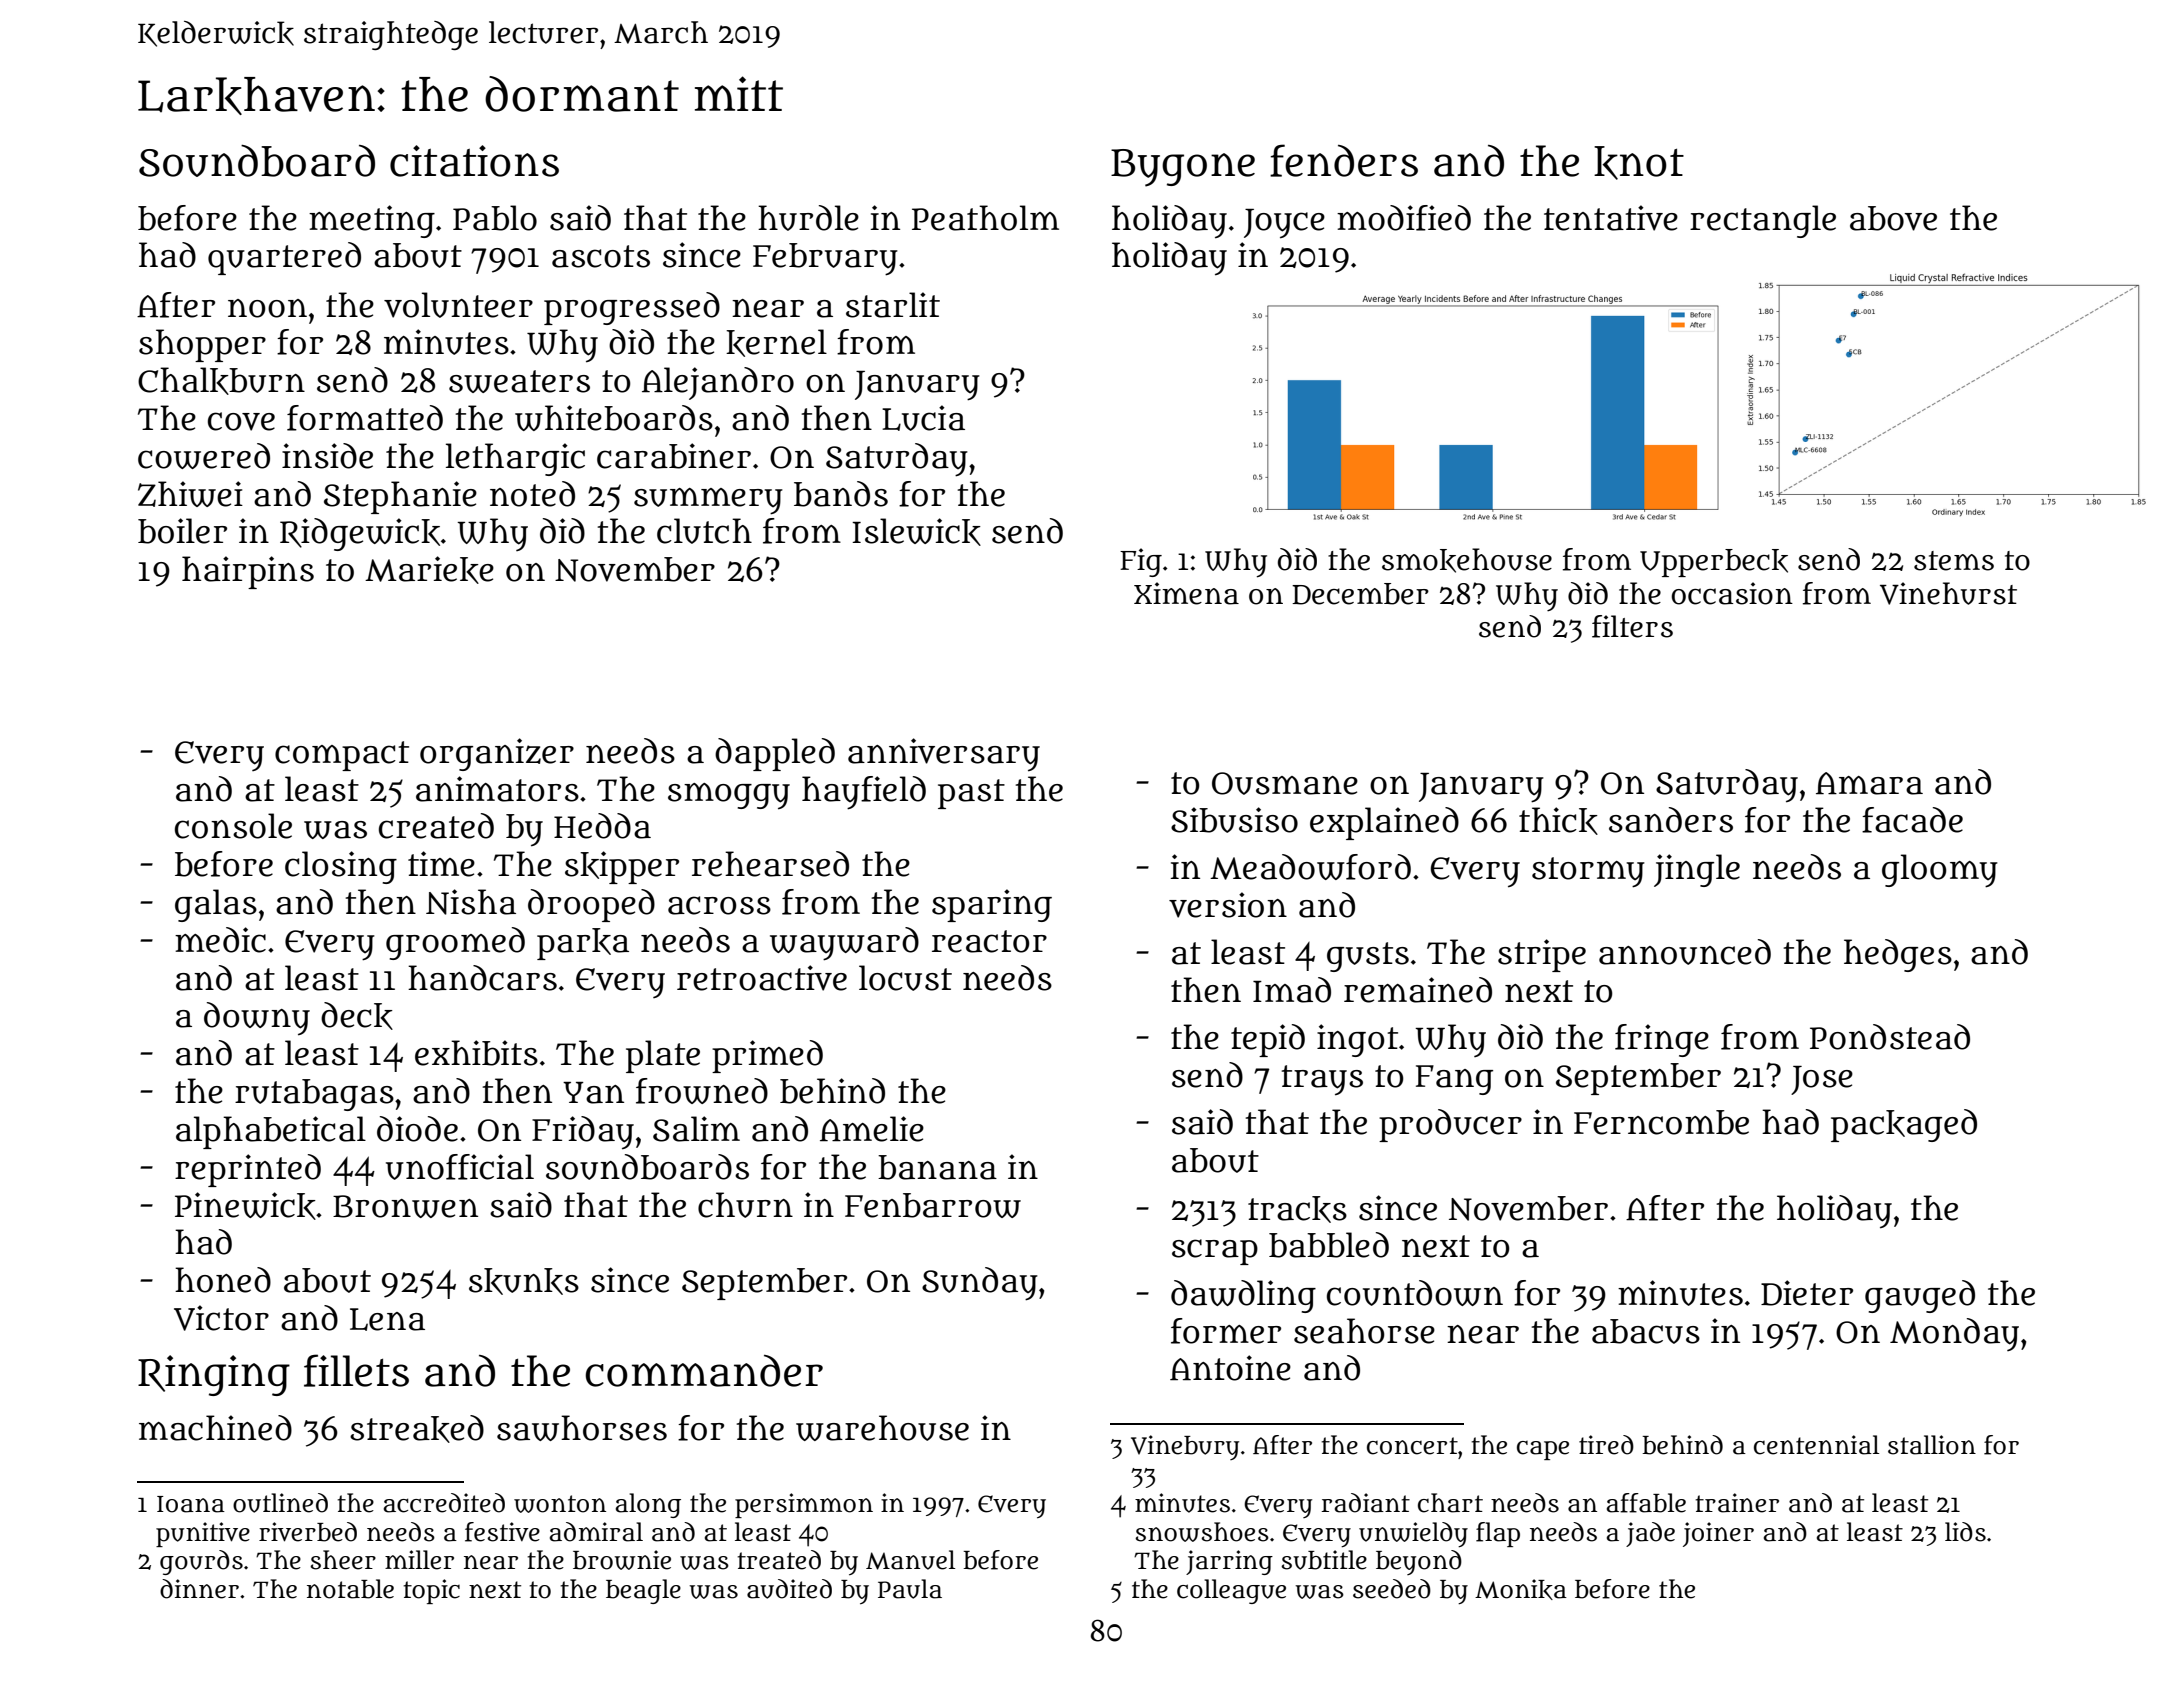 This page has width=2178, height=1683. Describe the element at coordinates (696, 1129) in the page. I see `Salim` at that location.
